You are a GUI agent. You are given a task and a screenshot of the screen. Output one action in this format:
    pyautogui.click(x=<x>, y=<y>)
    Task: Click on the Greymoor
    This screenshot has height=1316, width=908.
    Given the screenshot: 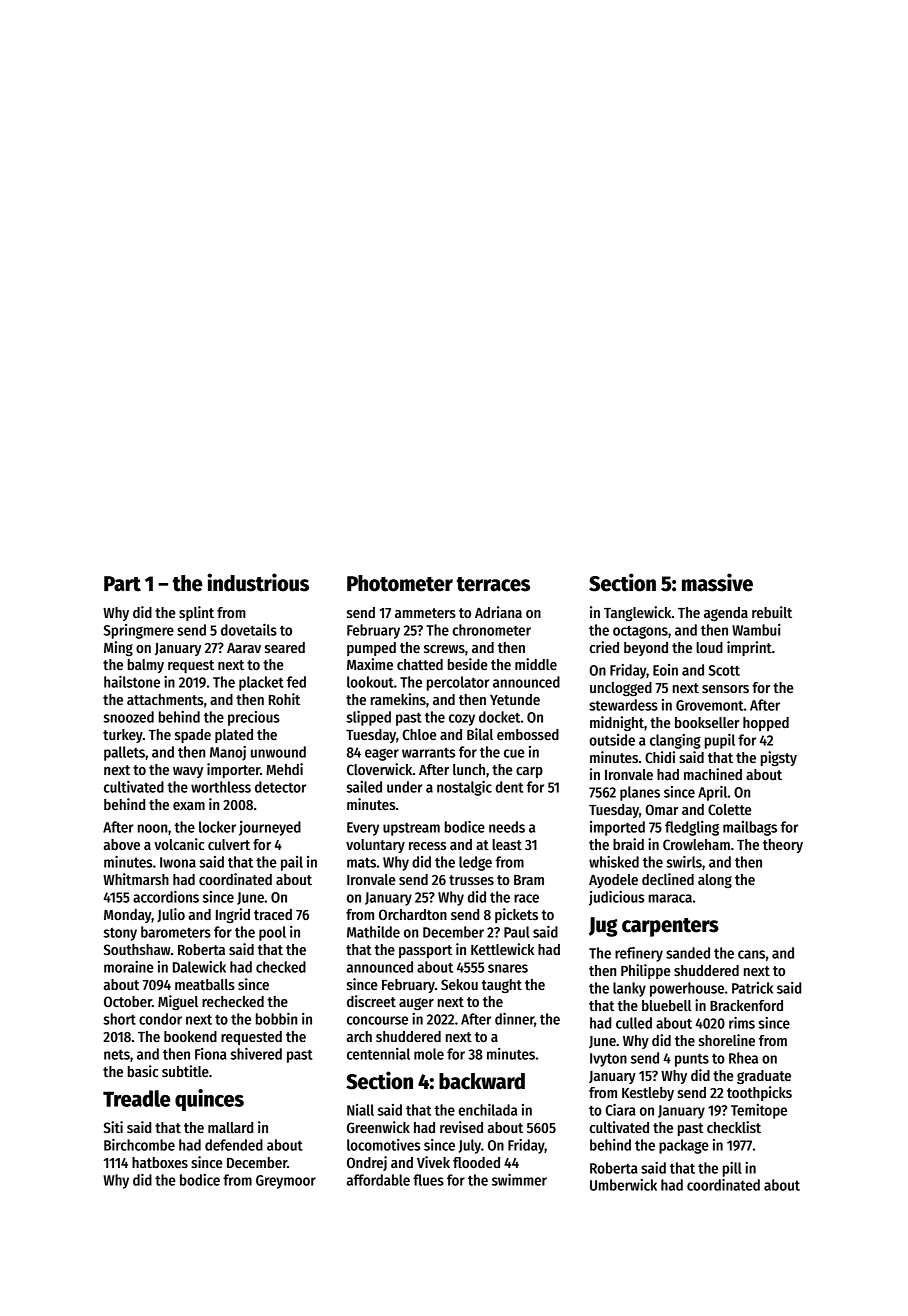 What is the action you would take?
    pyautogui.click(x=286, y=1182)
